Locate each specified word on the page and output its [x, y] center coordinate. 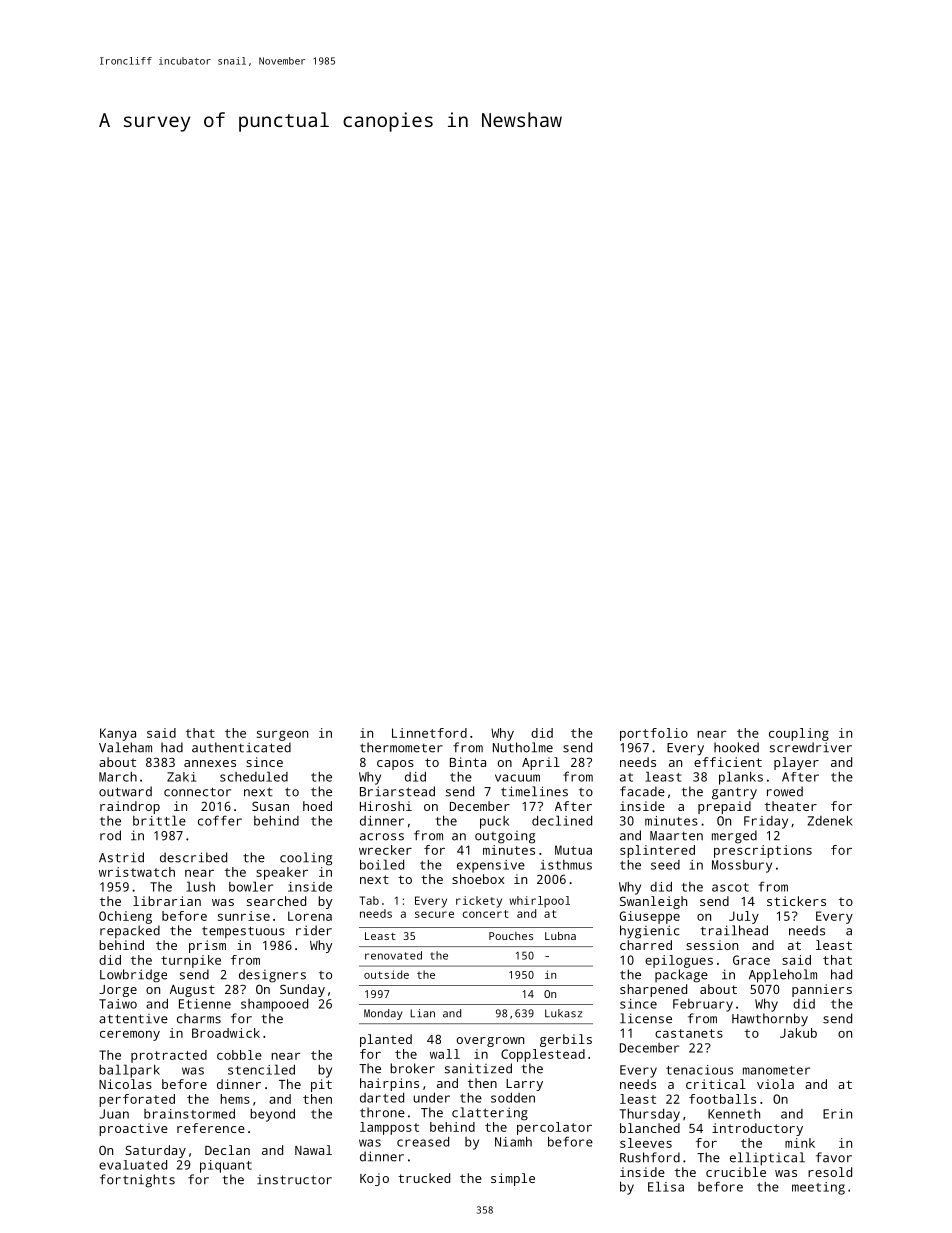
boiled [382, 864]
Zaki [181, 777]
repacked [130, 932]
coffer [220, 820]
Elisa [666, 1186]
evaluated [133, 1165]
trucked [424, 1178]
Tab [369, 900]
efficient [728, 762]
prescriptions [763, 851]
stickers [796, 901]
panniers [822, 990]
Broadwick [226, 1033]
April [541, 763]
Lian [422, 1013]
